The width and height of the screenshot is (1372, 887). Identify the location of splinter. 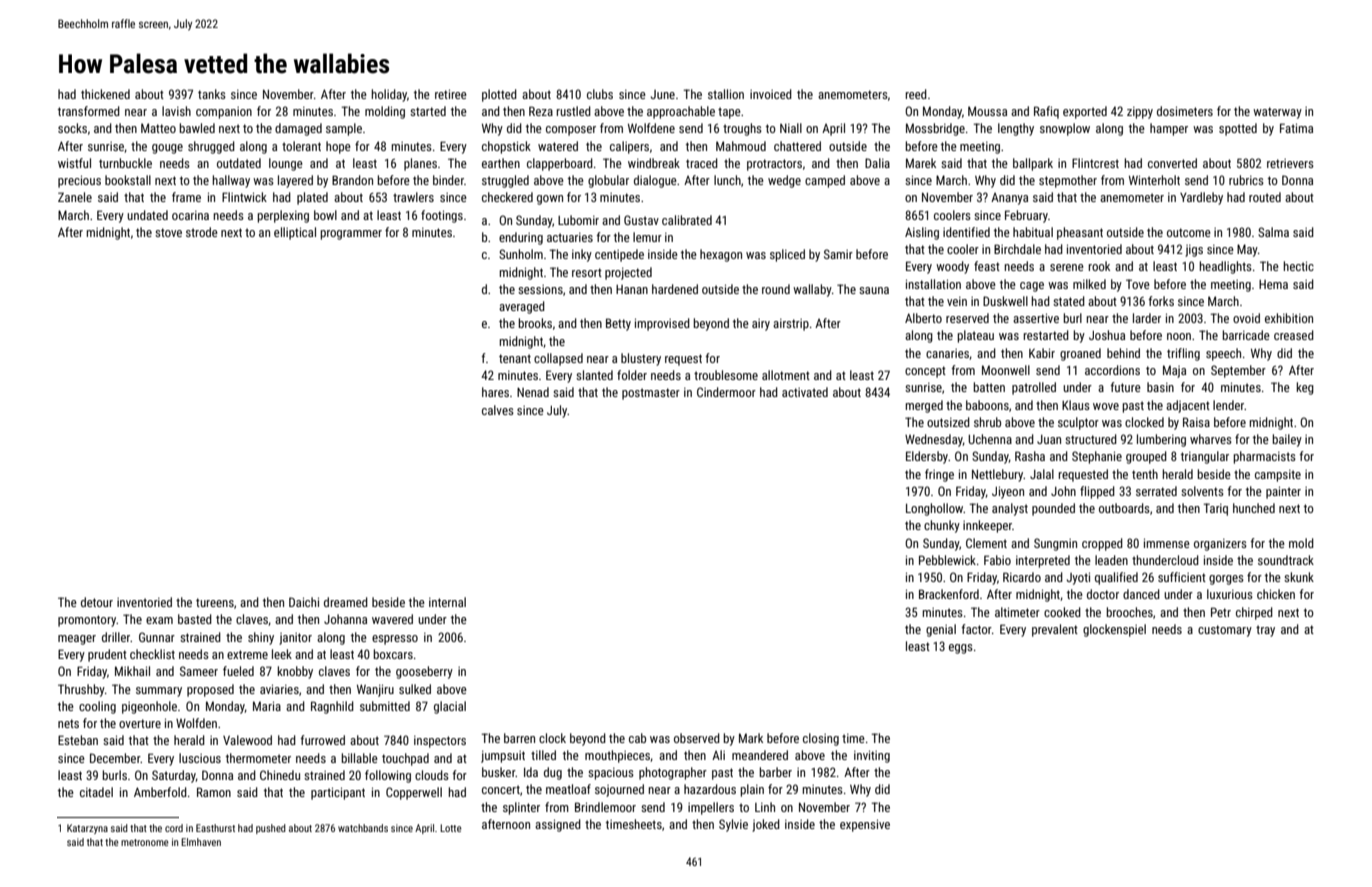
(521, 808).
